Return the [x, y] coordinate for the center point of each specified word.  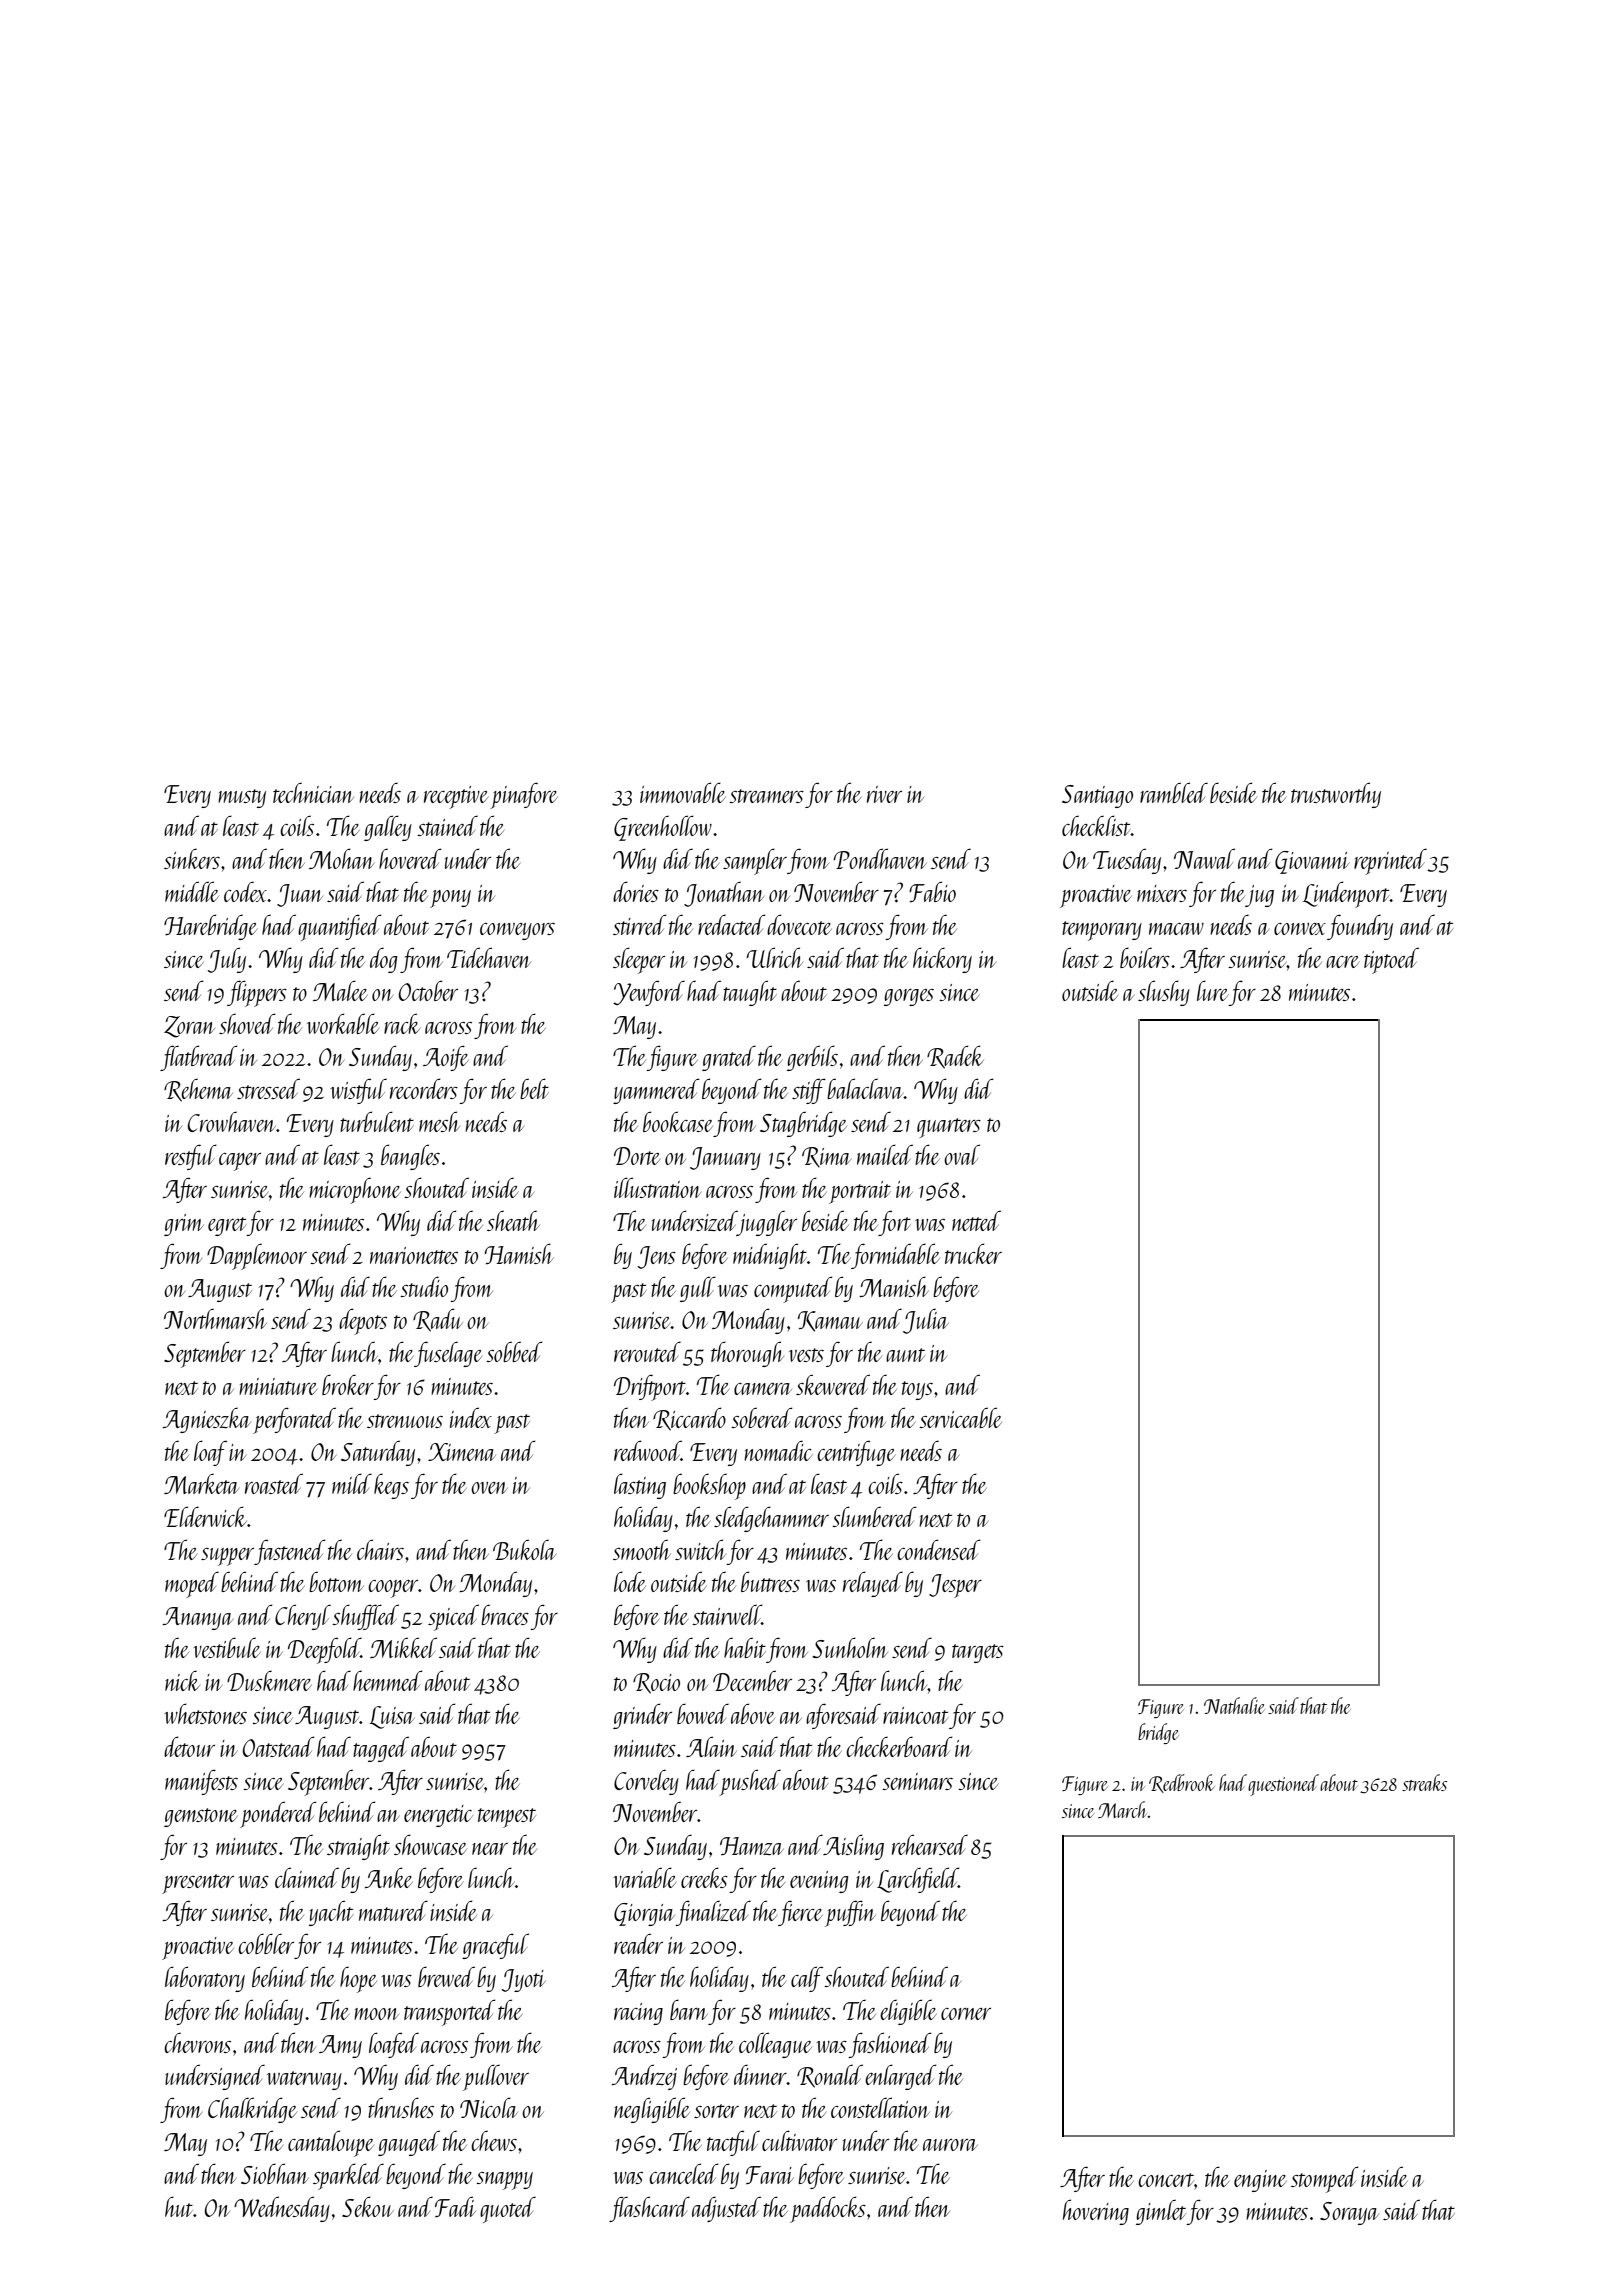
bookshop [709, 1486]
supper [227, 1557]
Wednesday [282, 2209]
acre [1343, 962]
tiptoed [1391, 960]
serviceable [960, 1417]
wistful [358, 1091]
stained [447, 825]
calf [807, 1979]
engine [1260, 2181]
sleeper [639, 960]
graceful [495, 1946]
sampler [755, 861]
